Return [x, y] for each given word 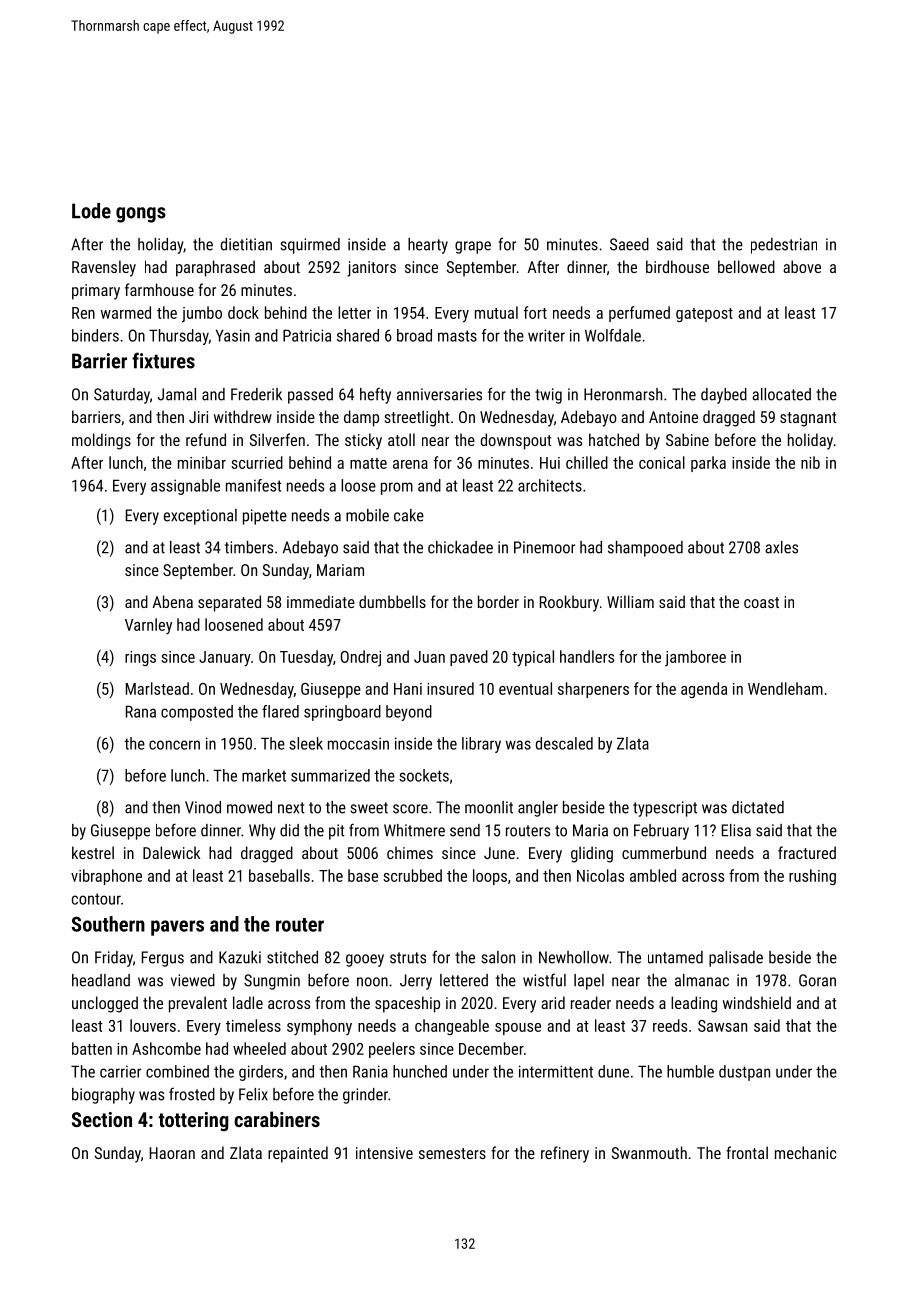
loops [490, 877]
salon [498, 957]
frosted [192, 1094]
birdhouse [677, 266]
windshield [757, 1002]
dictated [758, 807]
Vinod [203, 807]
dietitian [246, 244]
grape [473, 247]
